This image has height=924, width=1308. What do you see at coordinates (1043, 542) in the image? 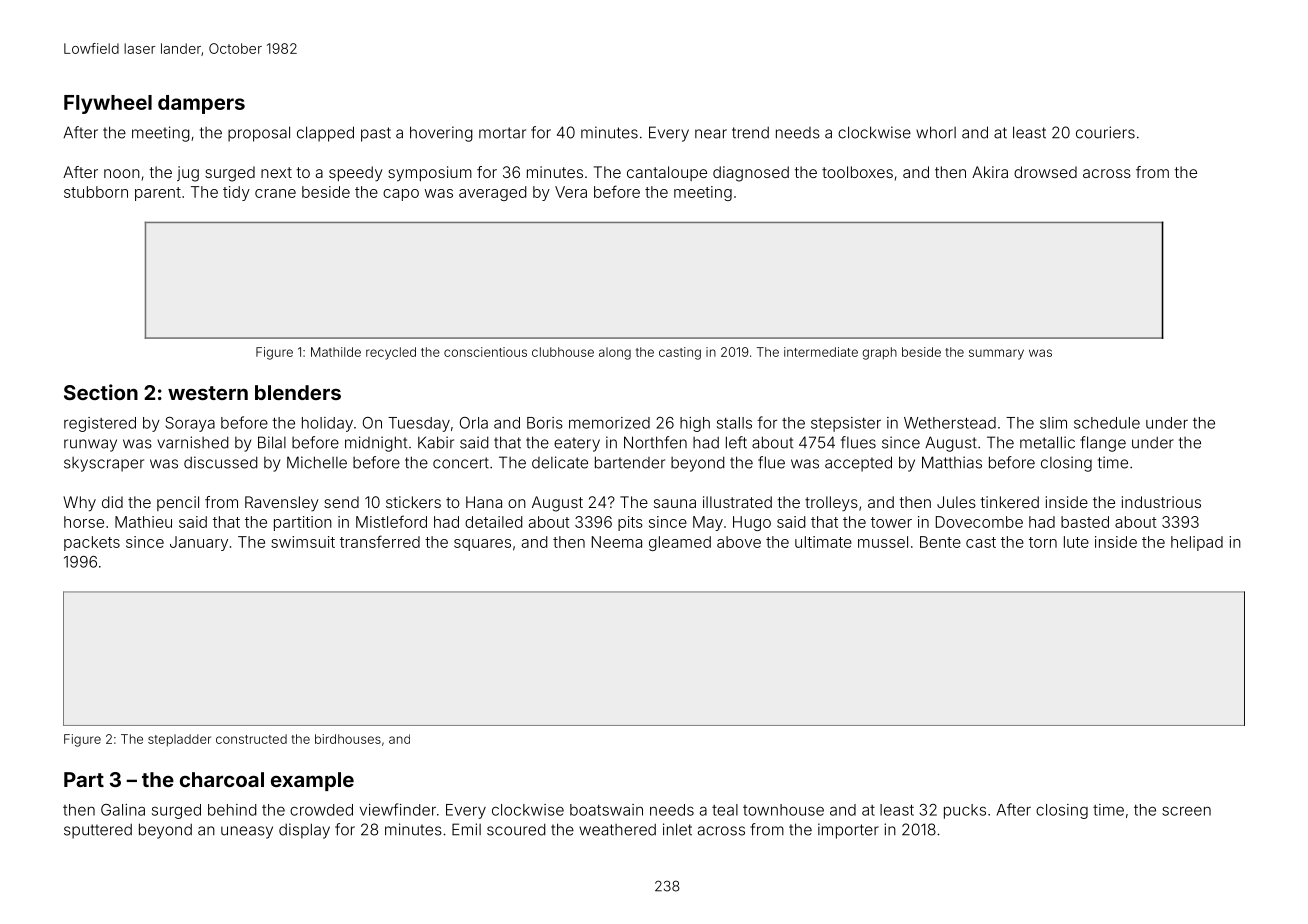
I see `torn` at bounding box center [1043, 542].
